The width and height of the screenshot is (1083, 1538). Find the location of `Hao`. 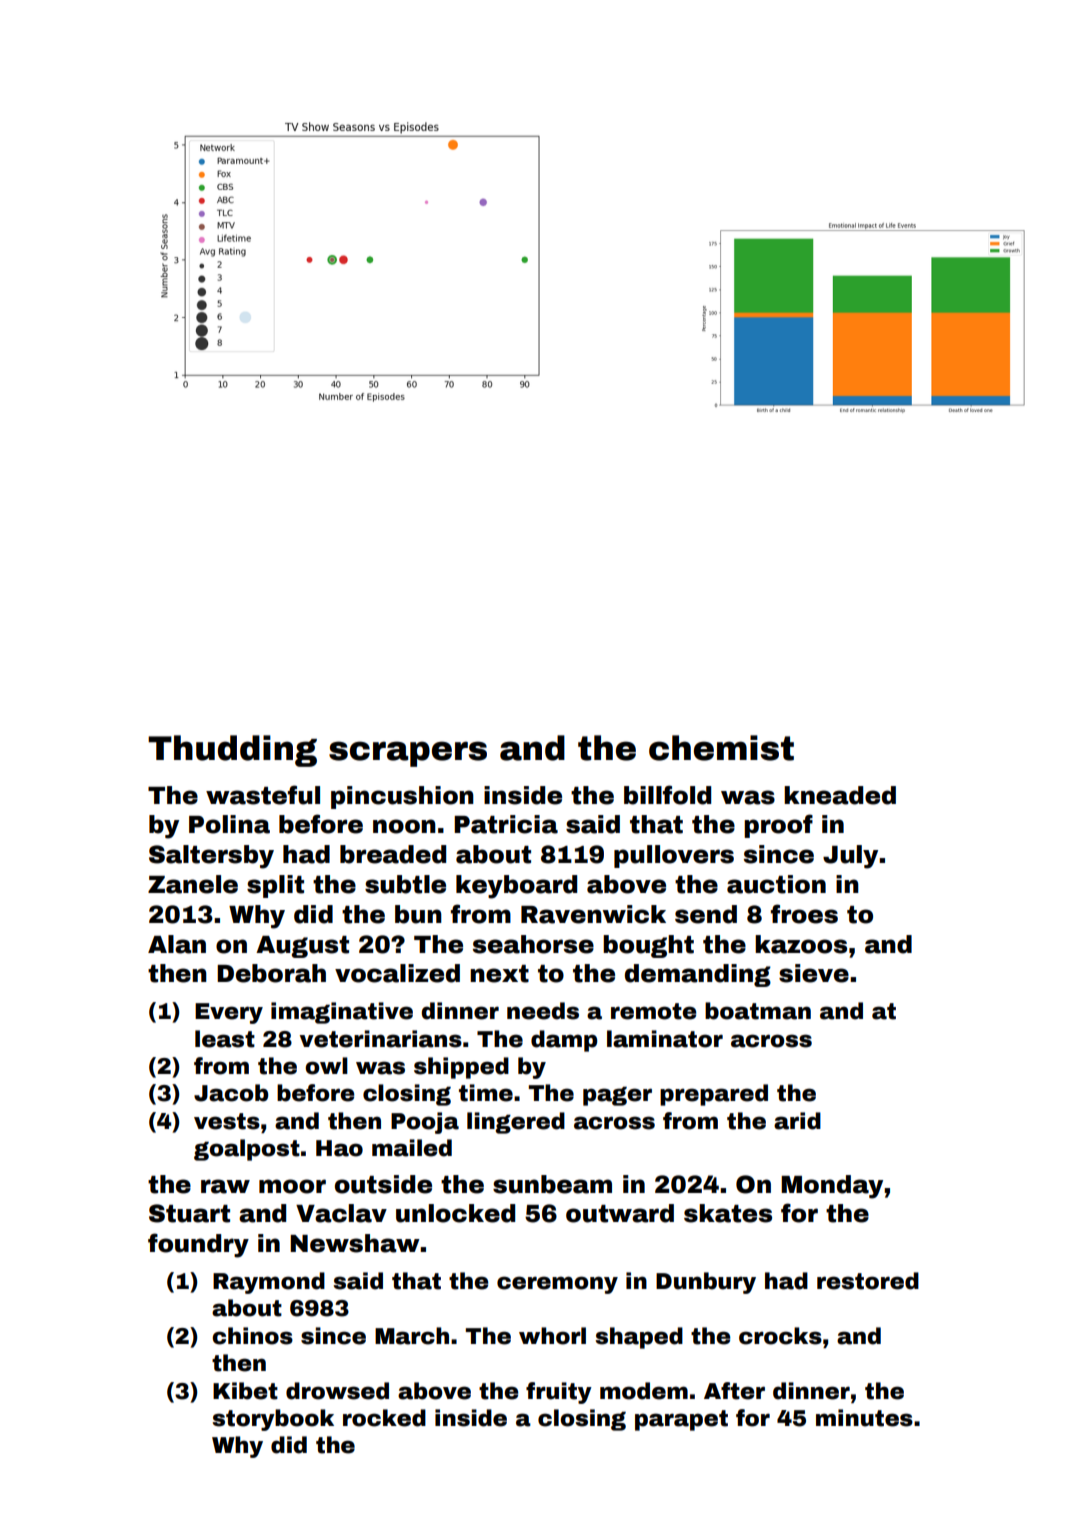

Hao is located at coordinates (339, 1148).
